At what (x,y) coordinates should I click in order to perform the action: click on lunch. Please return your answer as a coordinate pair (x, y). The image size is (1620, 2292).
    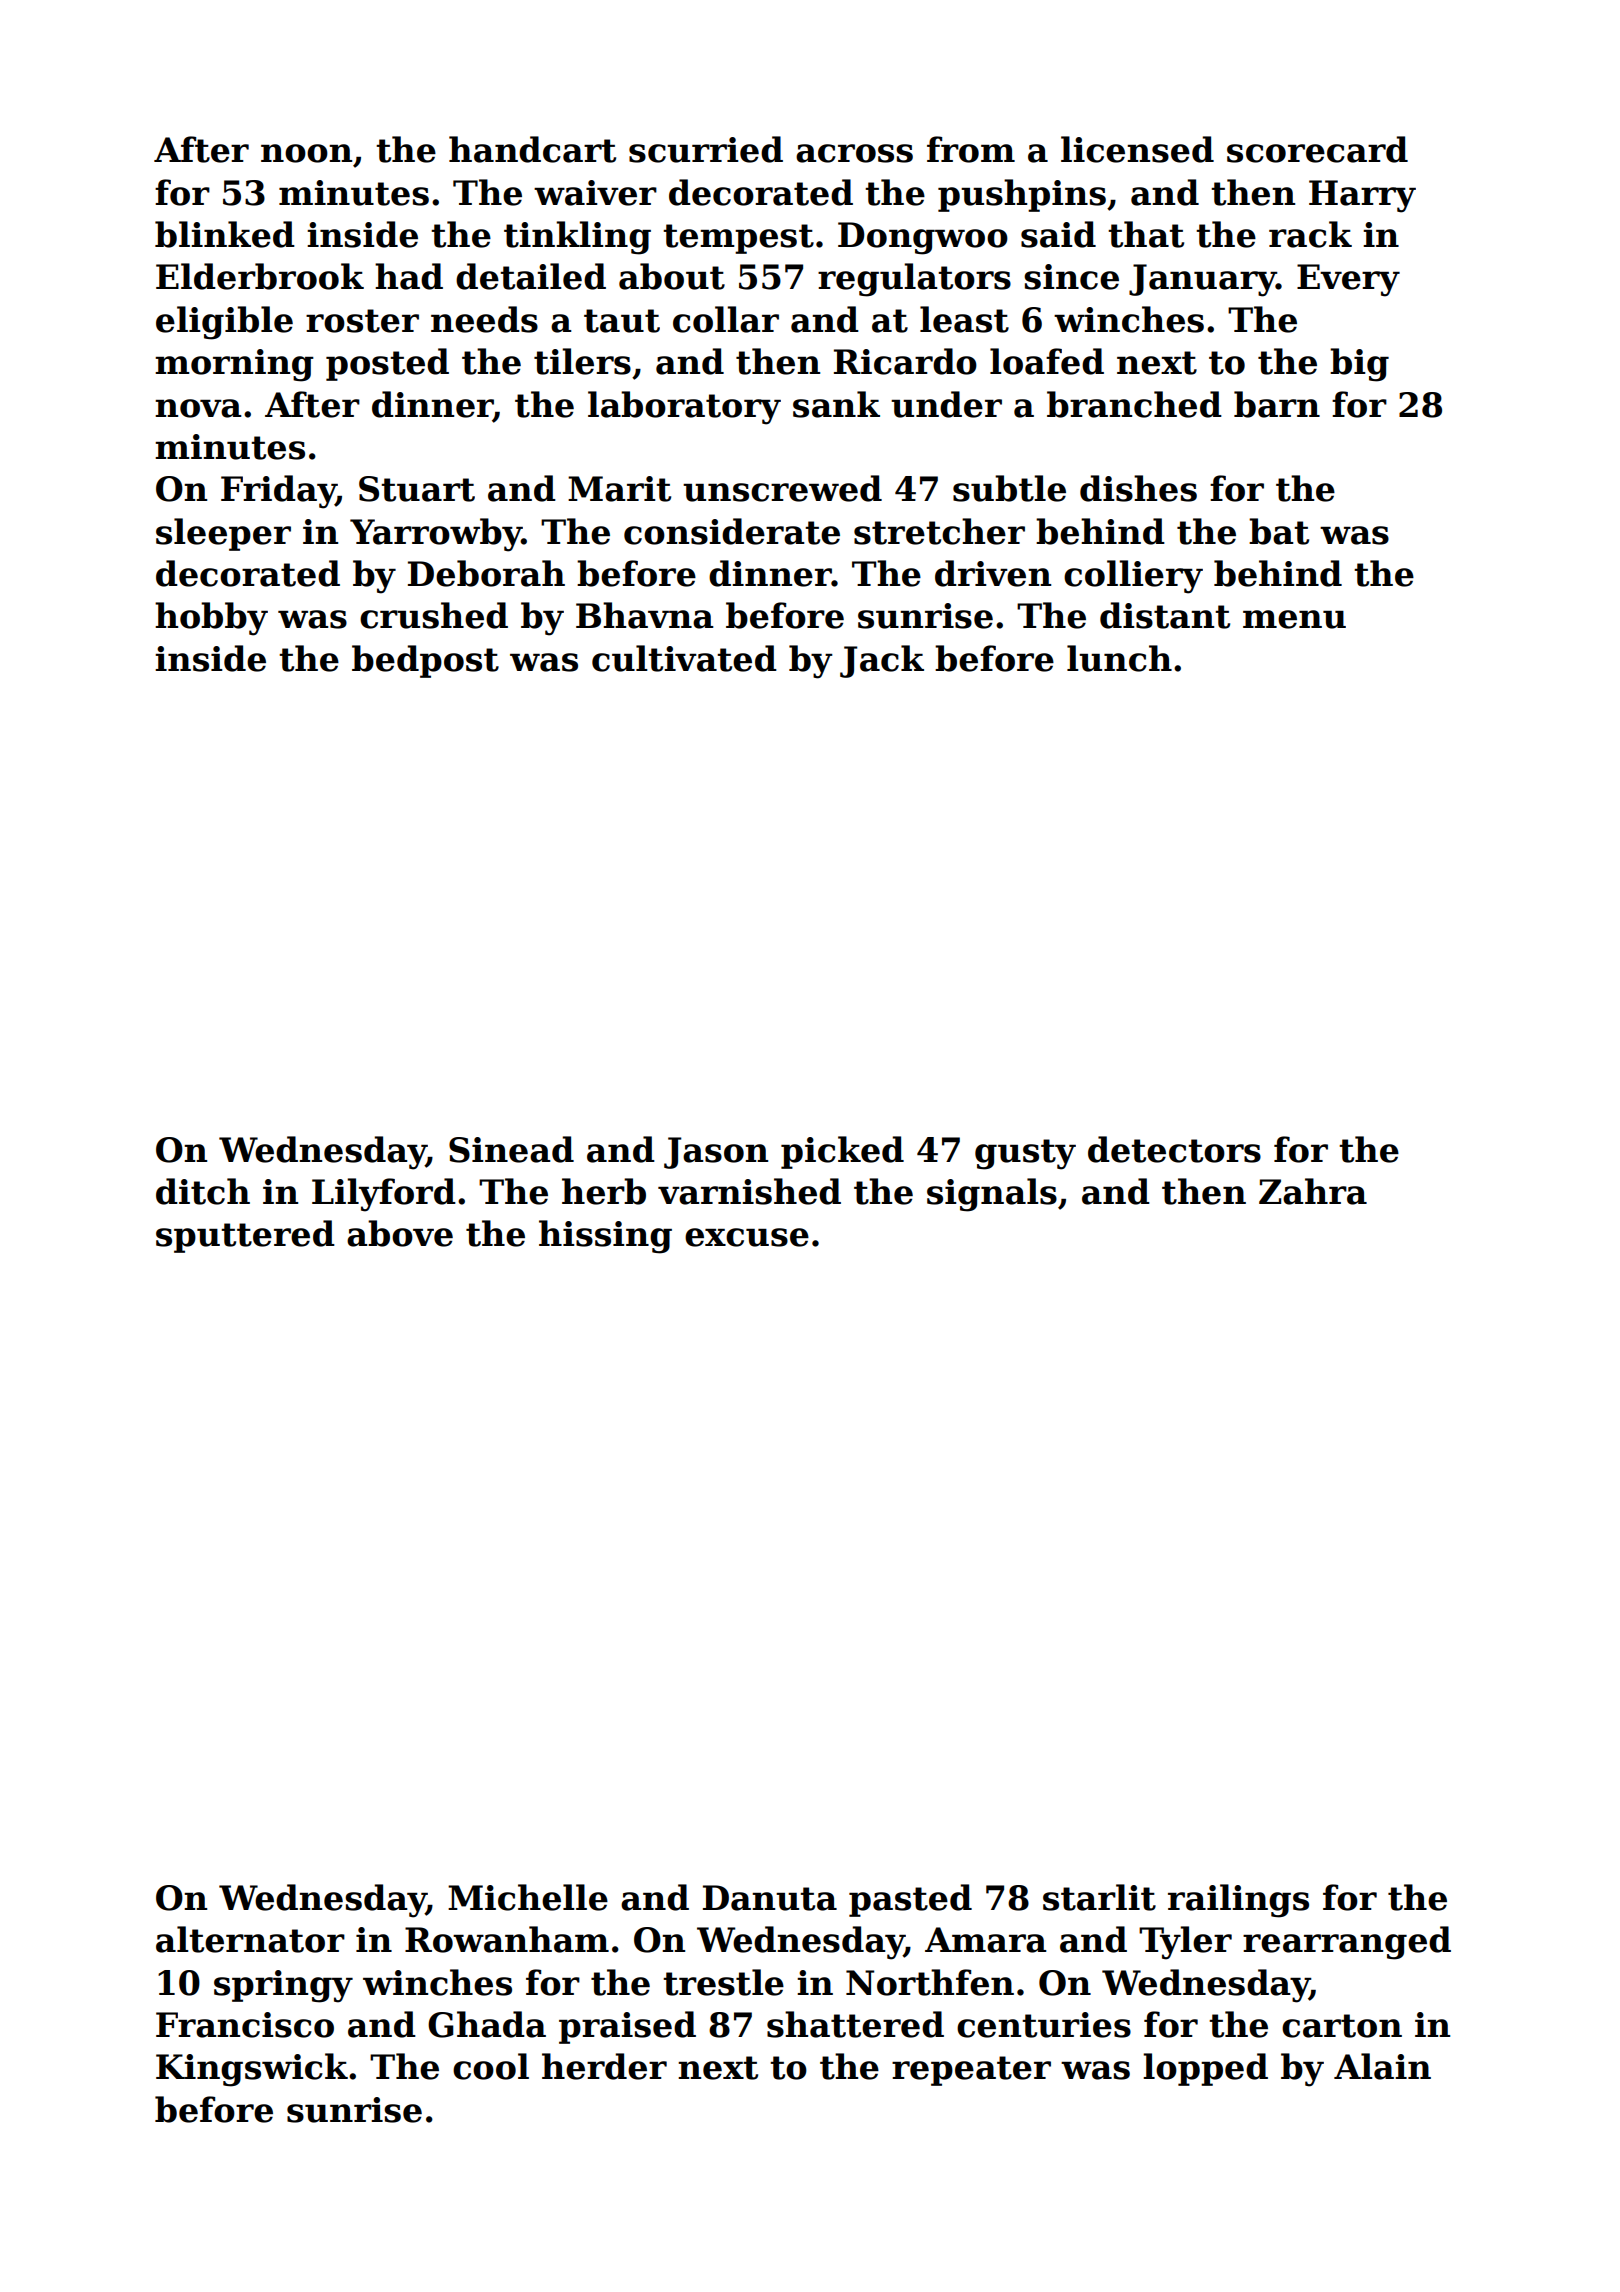
    Looking at the image, I should click on (1119, 658).
